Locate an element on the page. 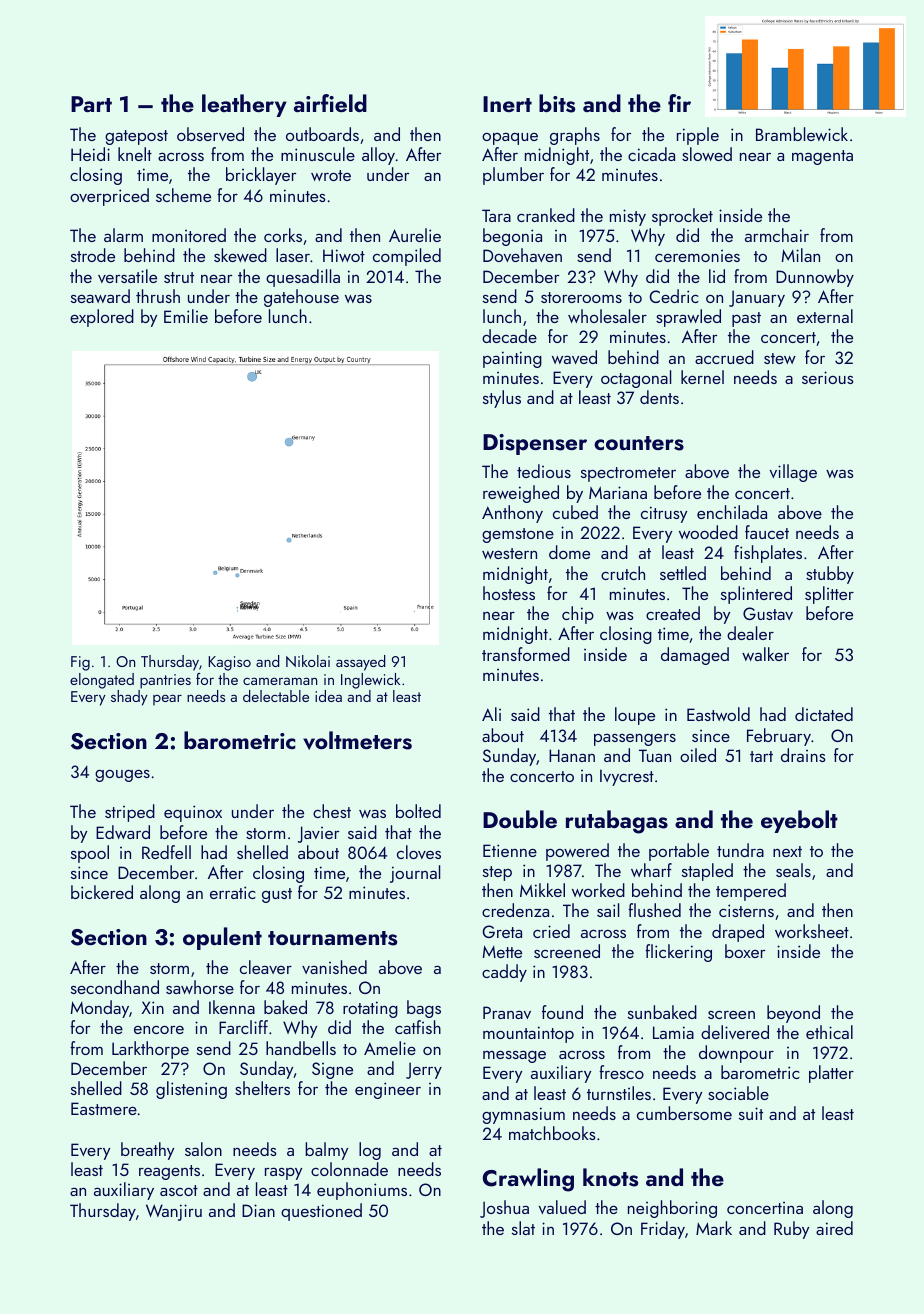 The width and height of the page is (924, 1314). counters is located at coordinates (639, 443).
